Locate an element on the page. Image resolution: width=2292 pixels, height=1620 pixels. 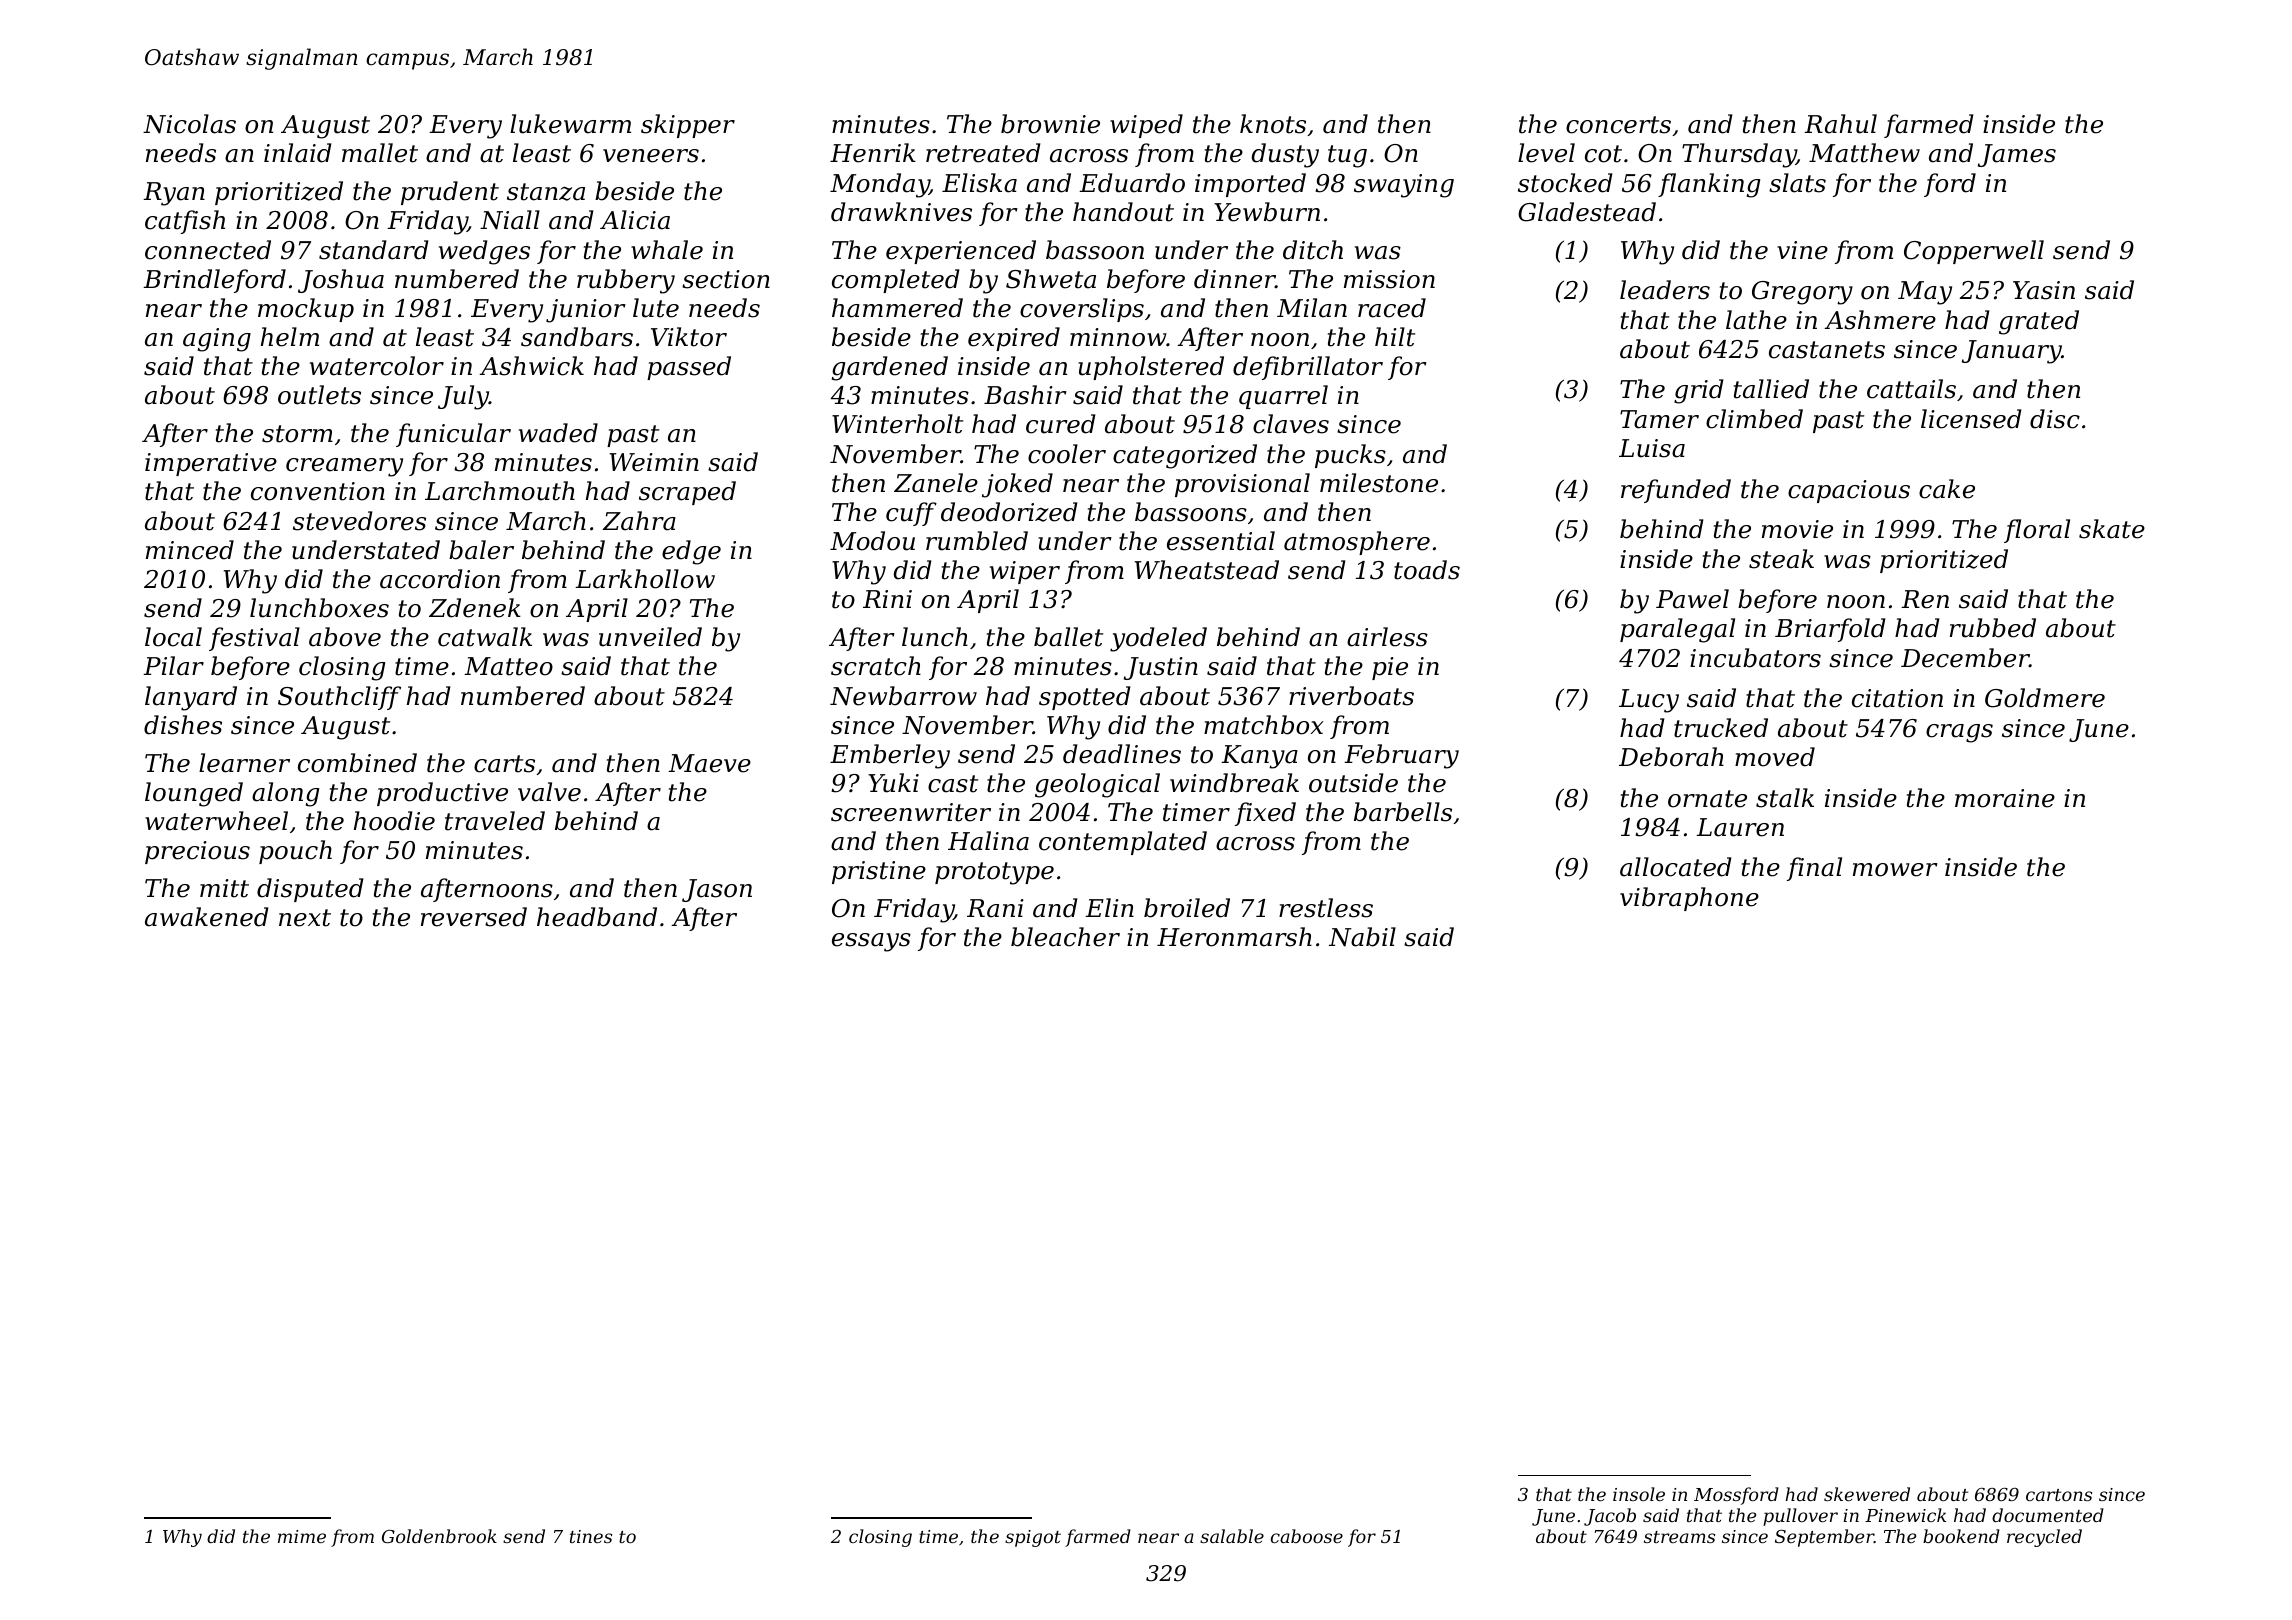
accordion is located at coordinates (440, 579).
